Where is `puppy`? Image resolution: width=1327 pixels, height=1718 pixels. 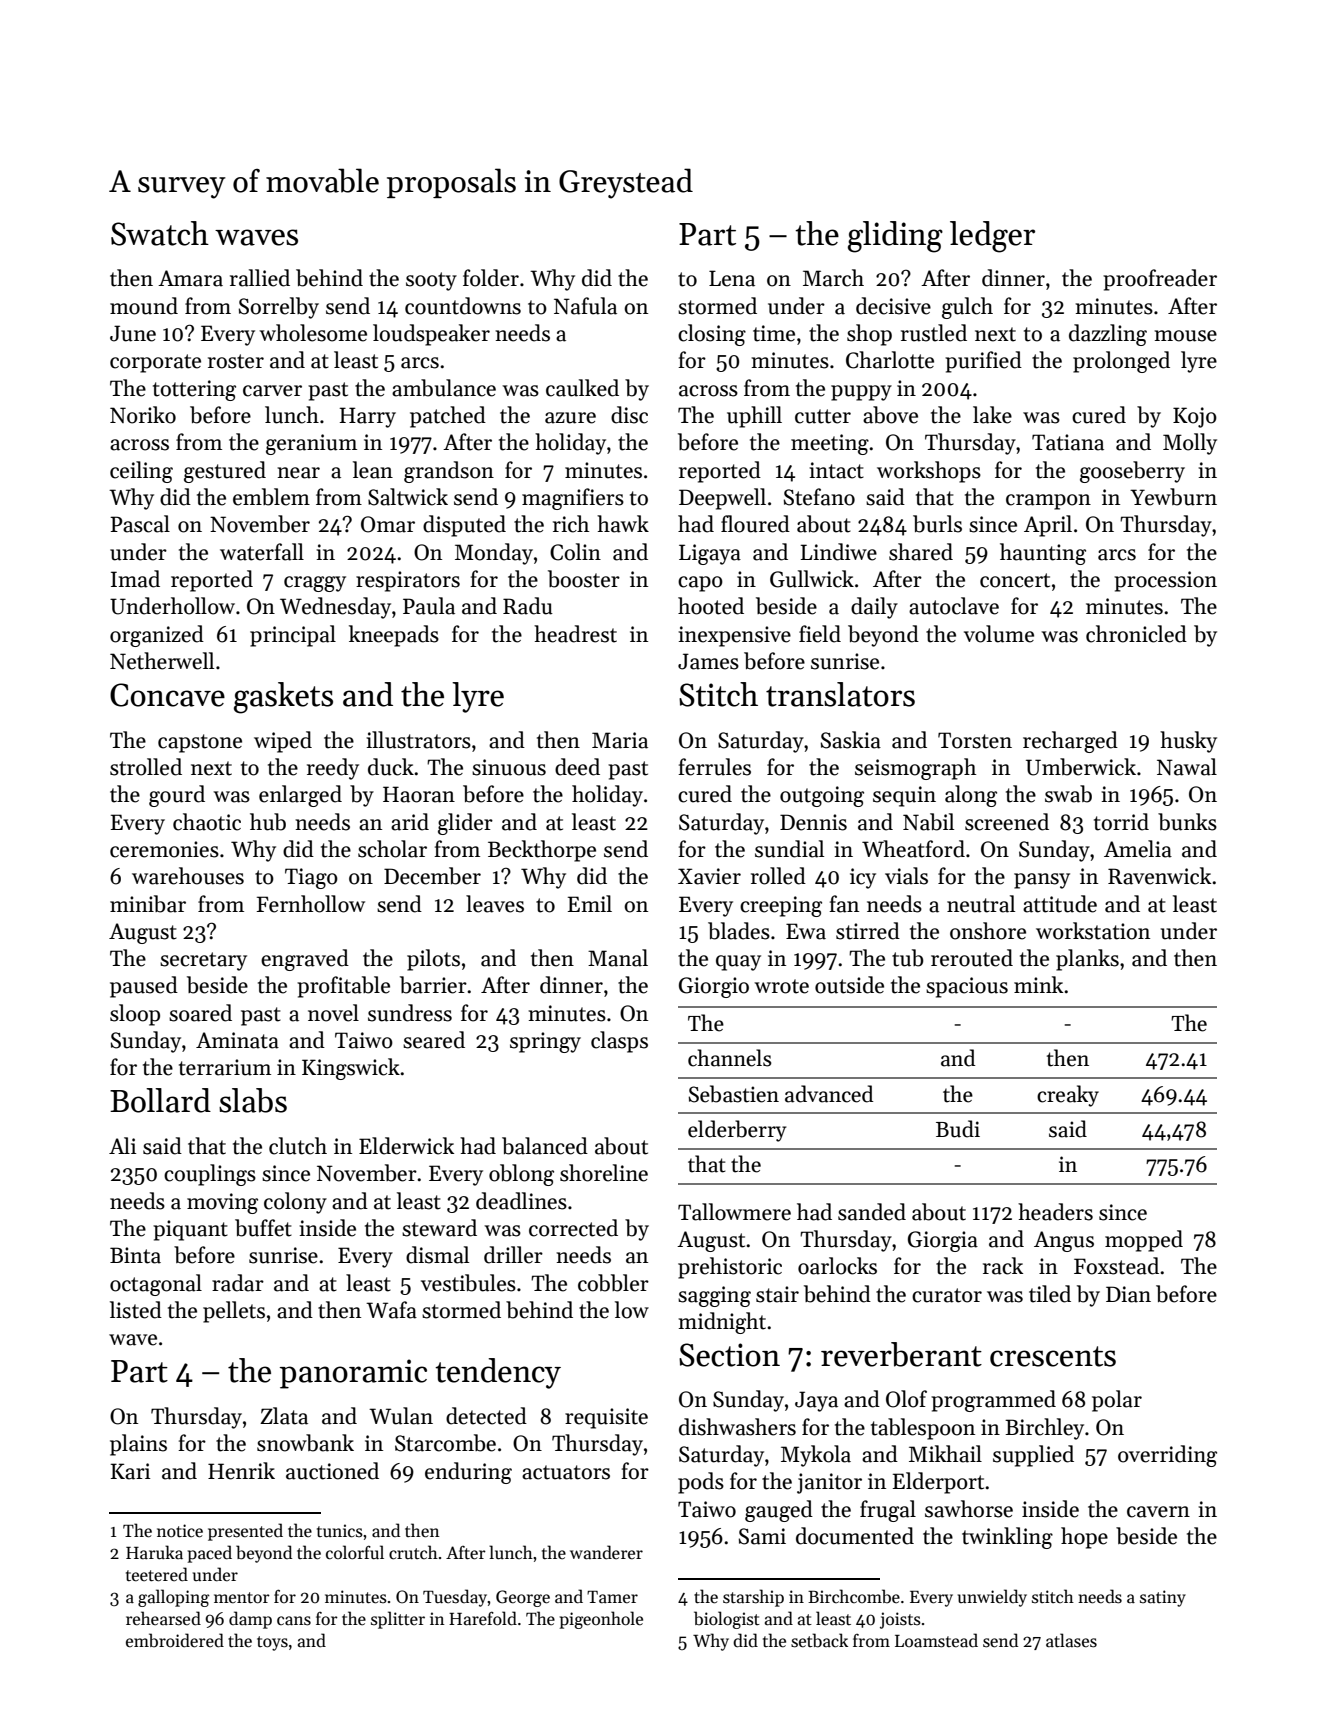
puppy is located at coordinates (861, 393).
